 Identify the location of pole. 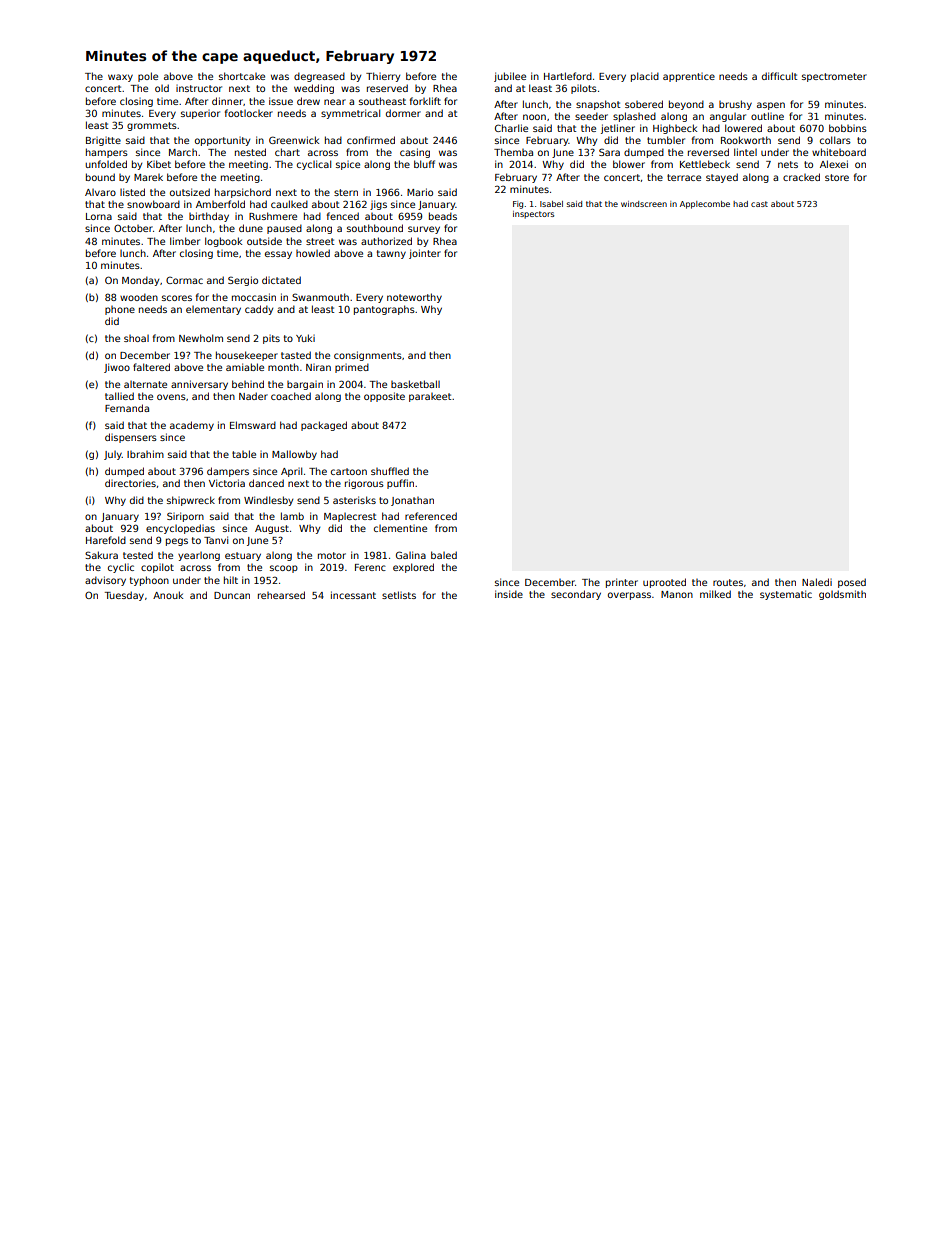
(148, 77).
